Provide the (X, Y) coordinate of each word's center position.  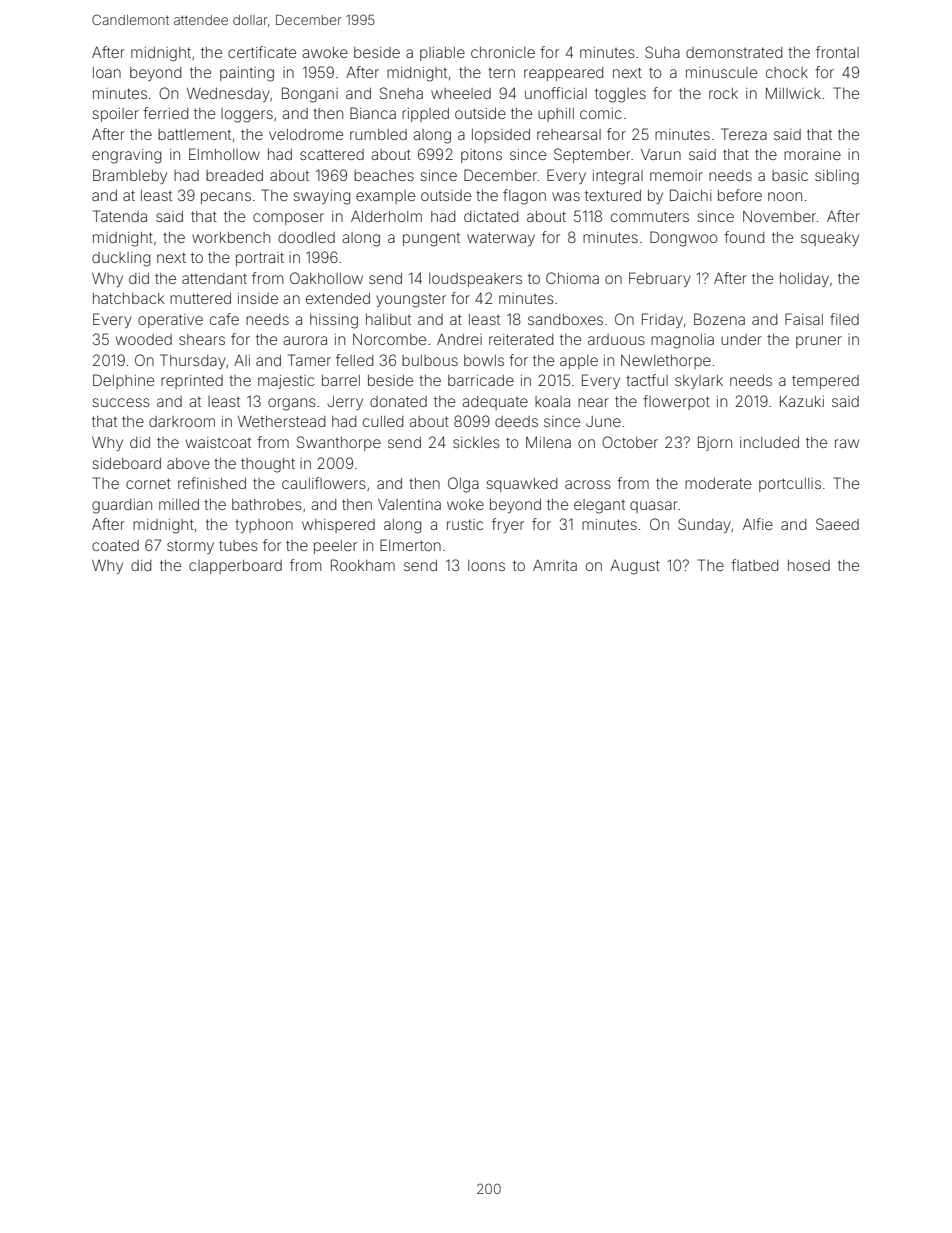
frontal (837, 52)
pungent (431, 240)
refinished (212, 483)
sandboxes (565, 319)
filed (844, 319)
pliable (442, 54)
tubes (238, 545)
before (740, 195)
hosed (809, 565)
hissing (334, 321)
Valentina (409, 504)
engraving (126, 156)
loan (107, 72)
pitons (481, 156)
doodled (306, 237)
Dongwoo (684, 239)
